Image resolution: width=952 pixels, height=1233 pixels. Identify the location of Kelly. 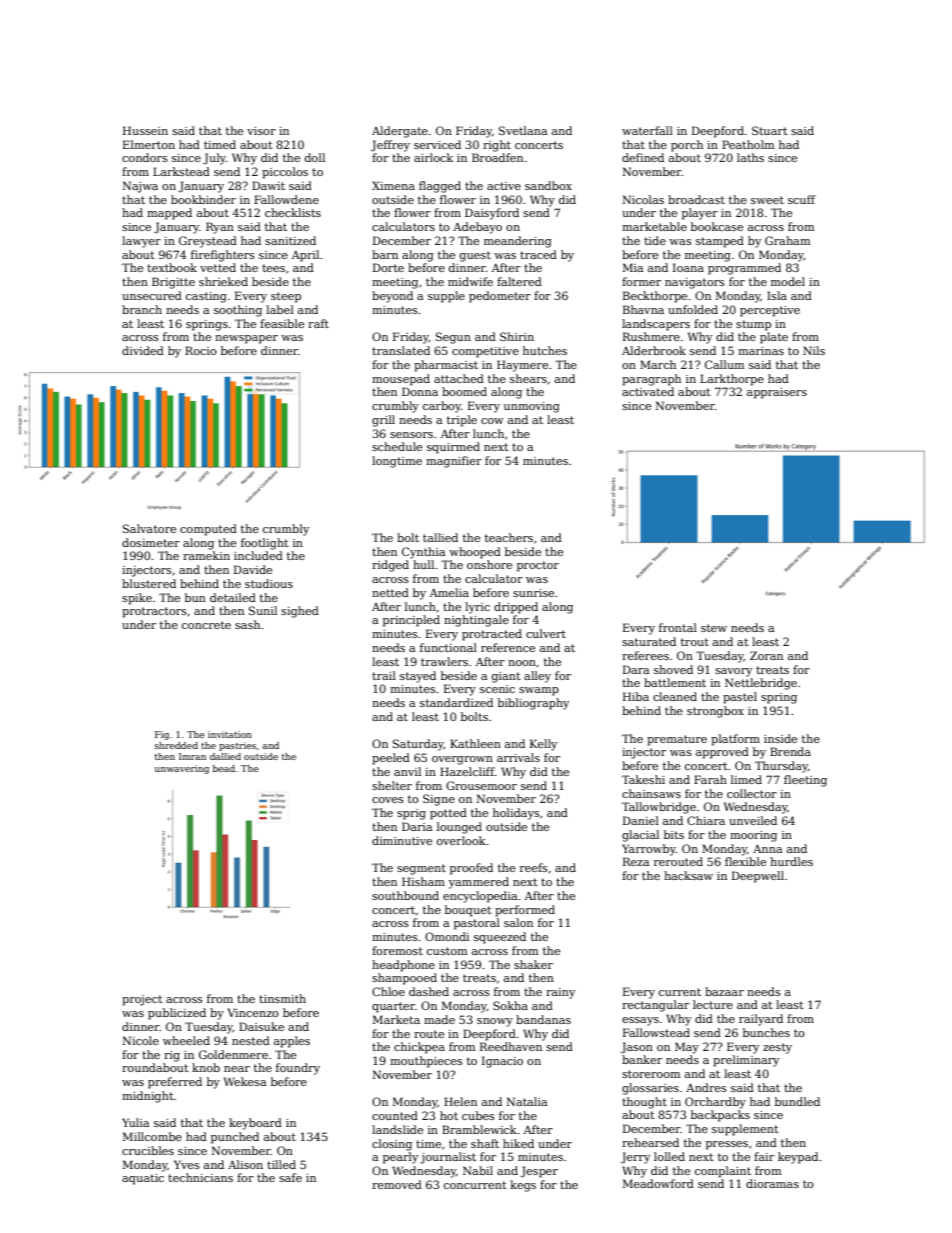
(543, 745).
